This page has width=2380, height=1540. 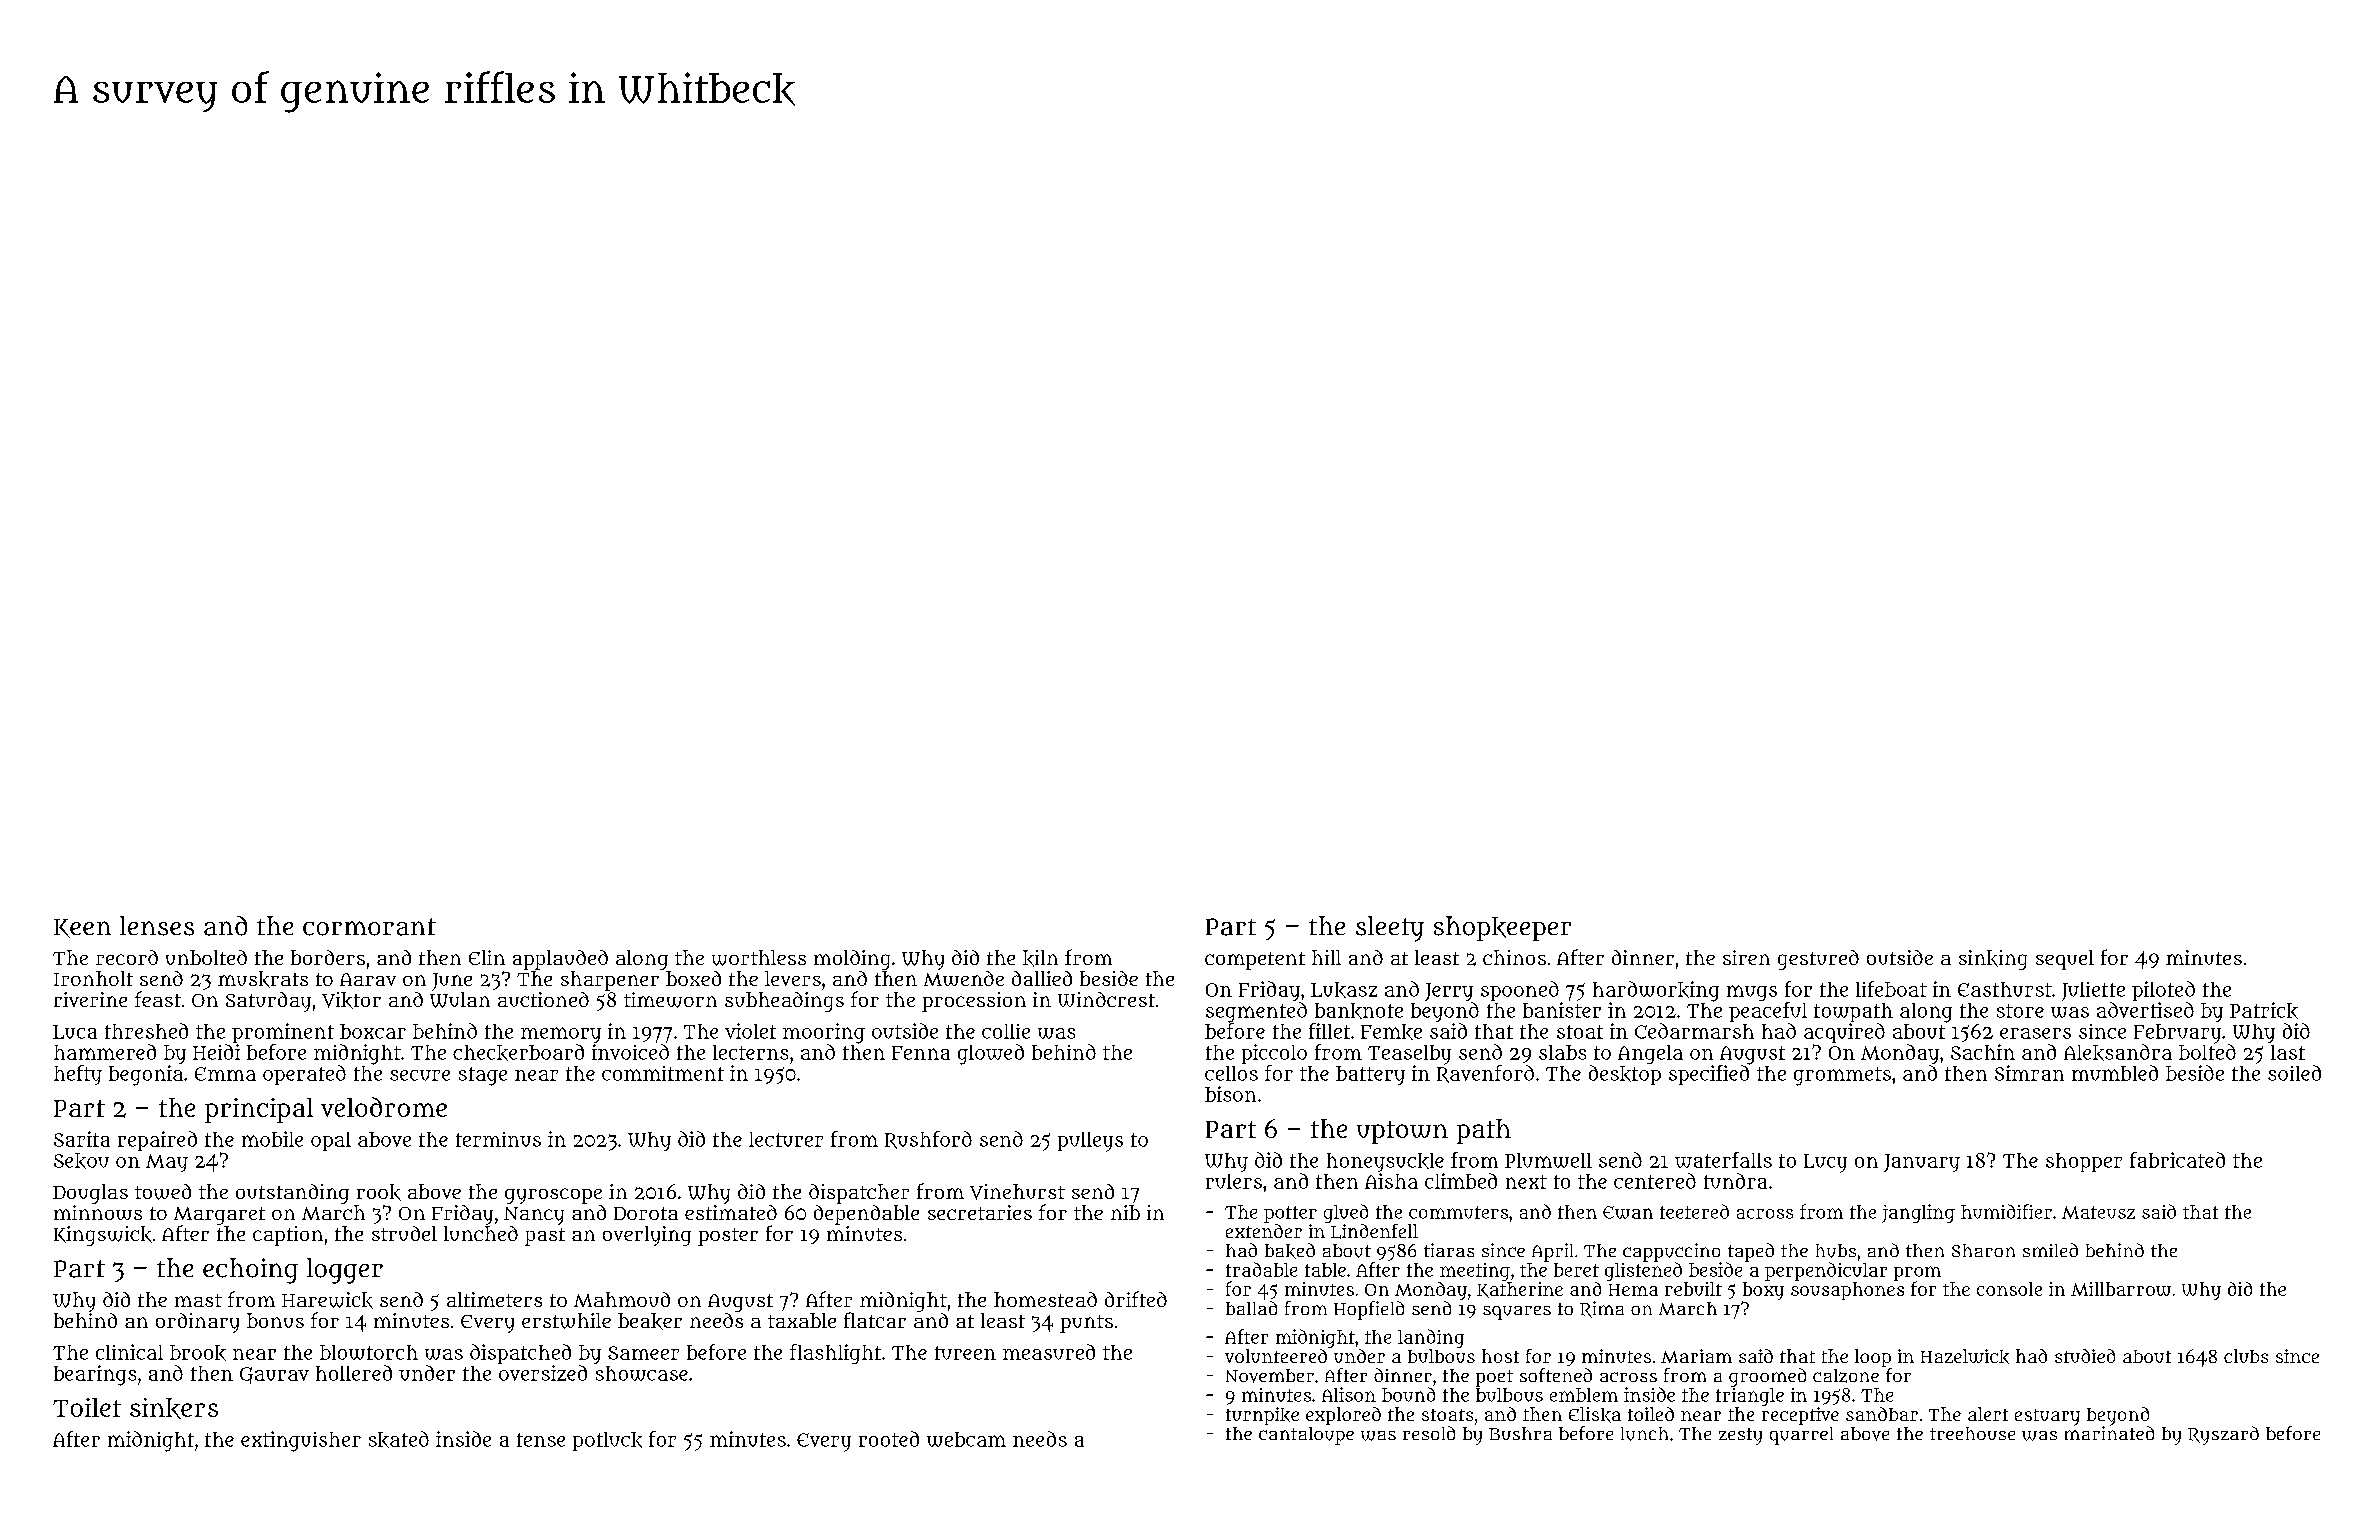 I want to click on cormorant, so click(x=369, y=927).
